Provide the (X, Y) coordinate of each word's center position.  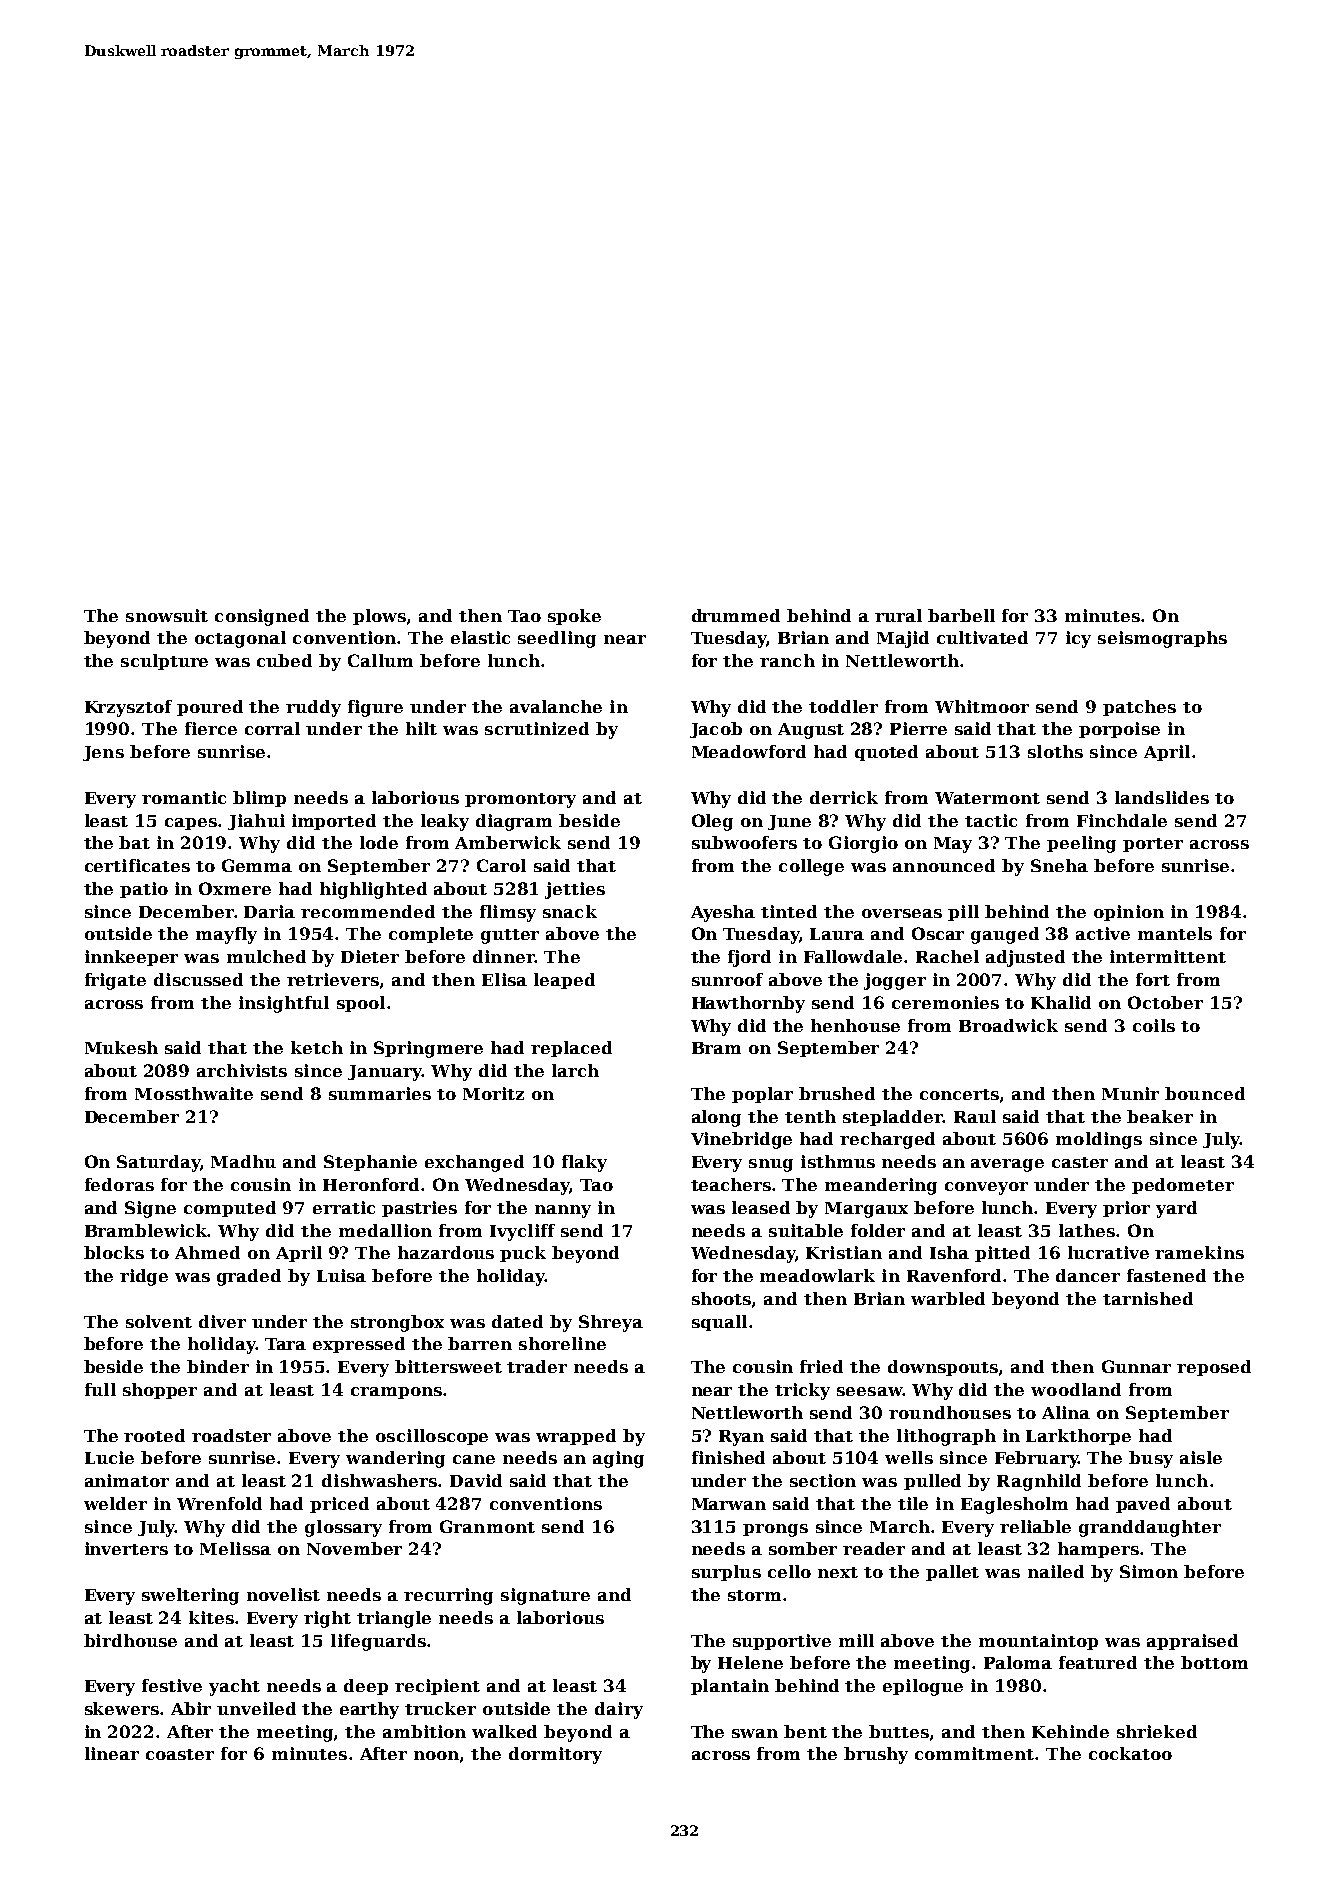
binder (218, 1366)
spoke (574, 617)
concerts (959, 1094)
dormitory (555, 1755)
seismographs (1162, 639)
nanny (563, 1211)
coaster (180, 1754)
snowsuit (167, 615)
